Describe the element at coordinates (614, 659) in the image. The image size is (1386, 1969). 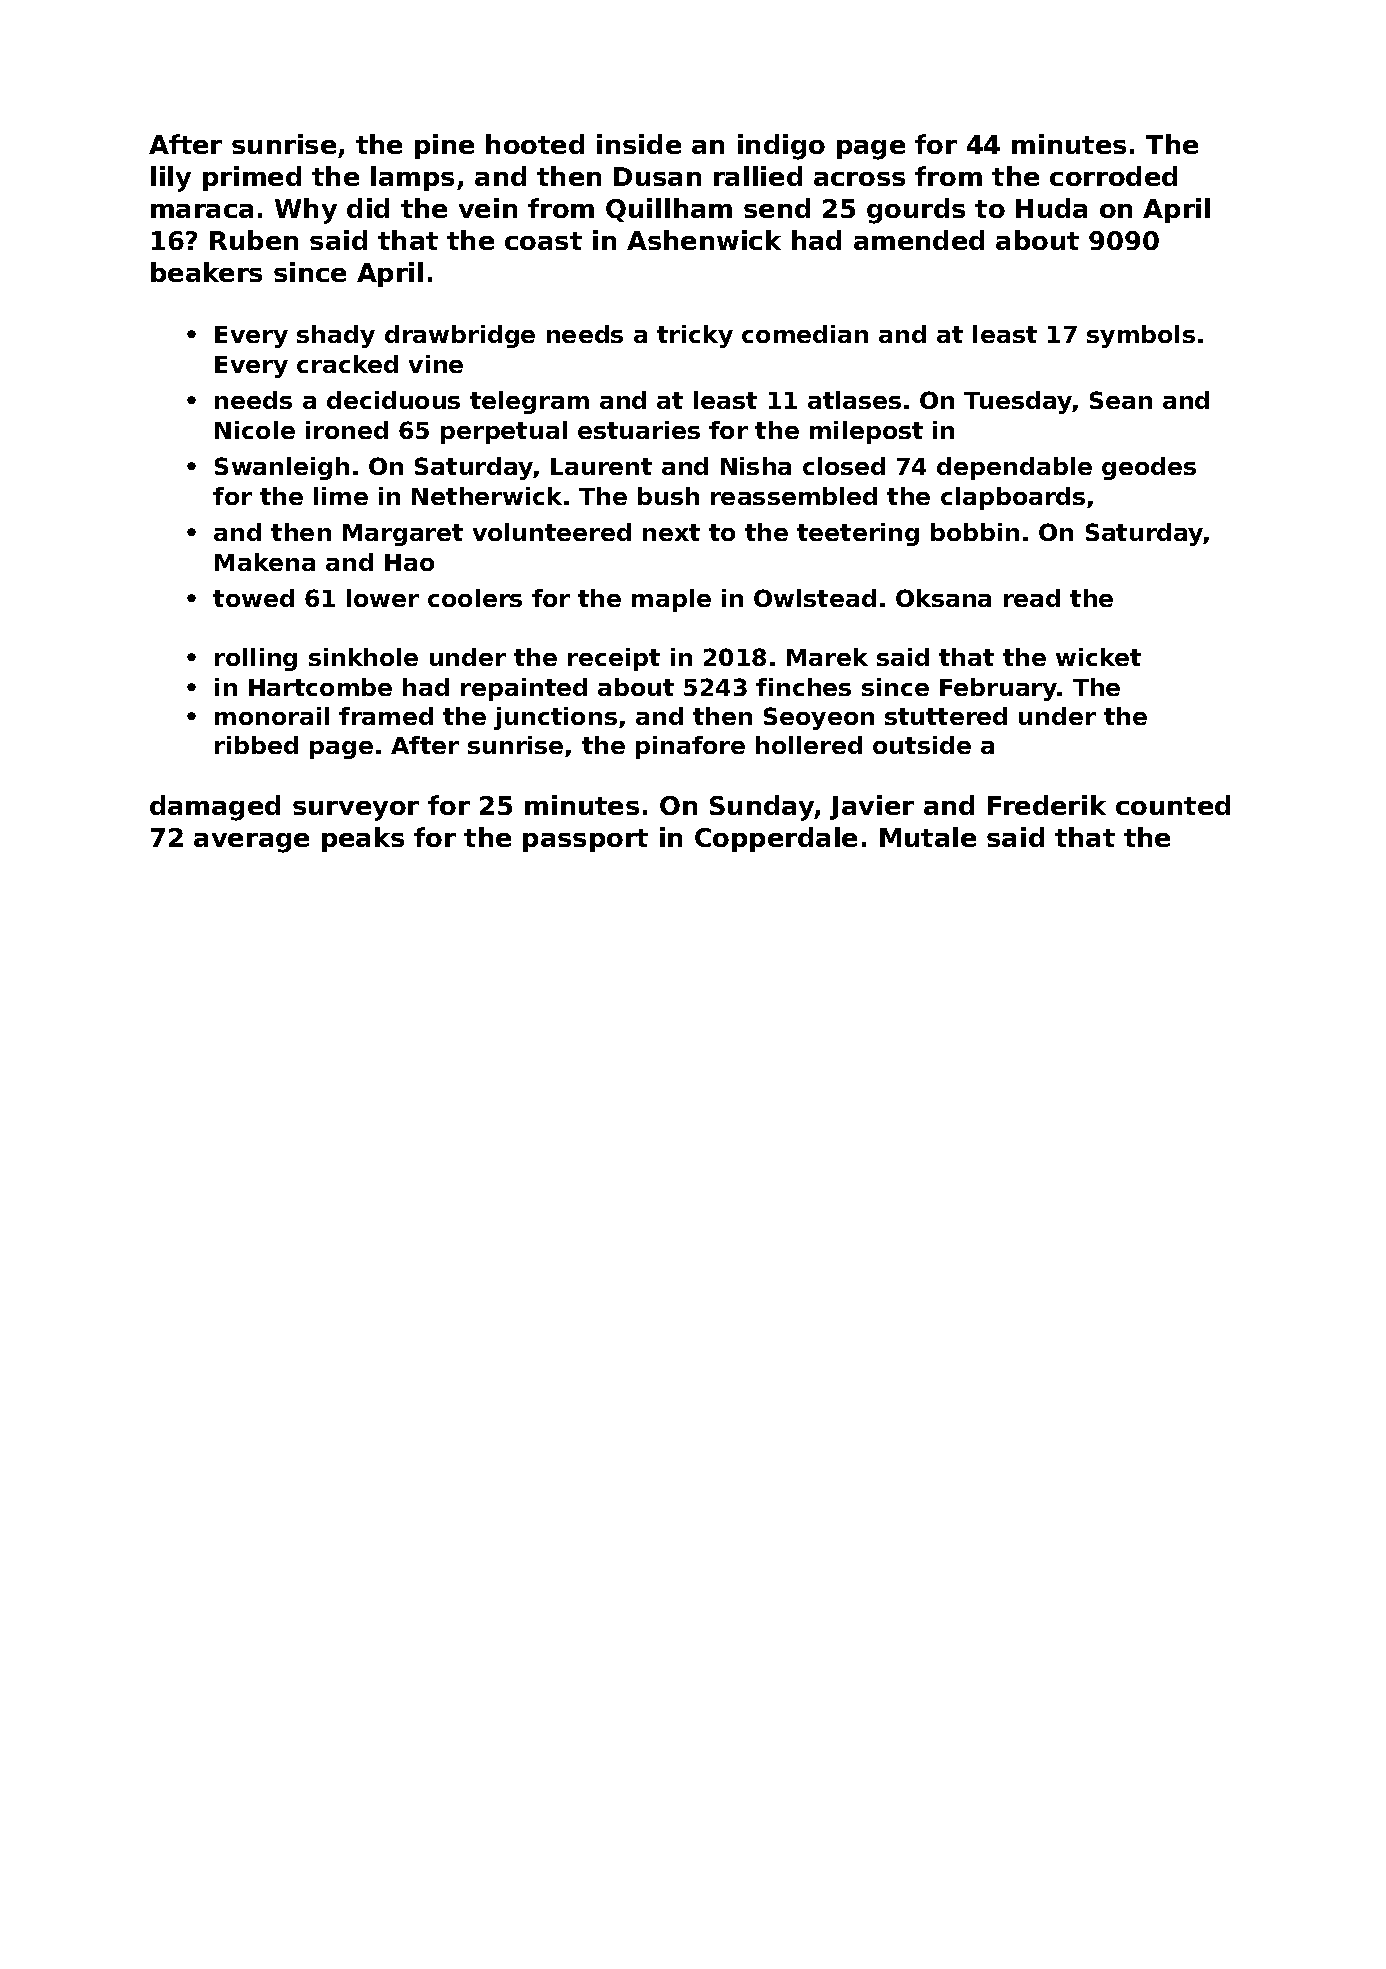
I see `receipt` at that location.
